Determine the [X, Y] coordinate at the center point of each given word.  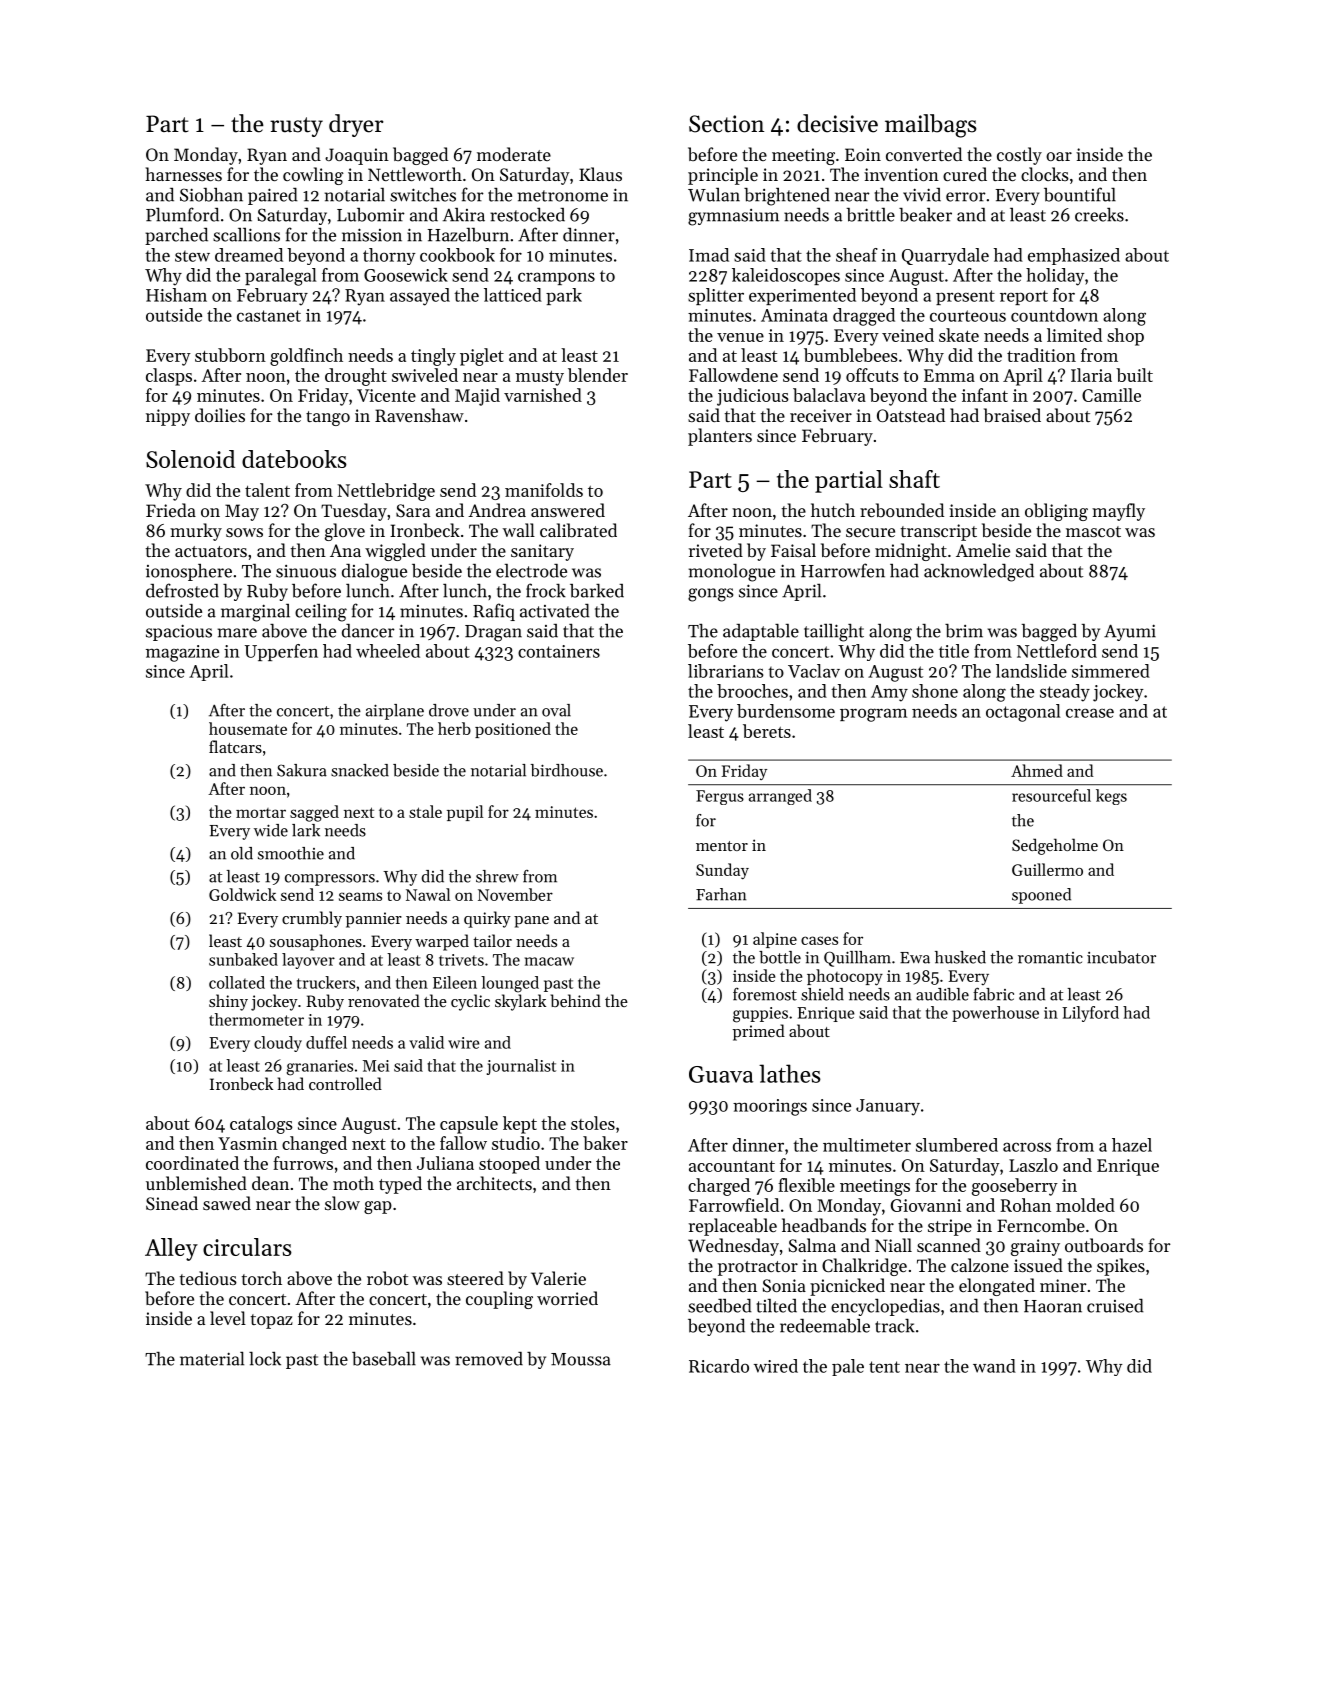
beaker [925, 215]
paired [273, 196]
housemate [248, 728]
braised [1012, 415]
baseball [384, 1358]
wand [994, 1366]
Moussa [581, 1359]
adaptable [761, 632]
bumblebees [851, 355]
